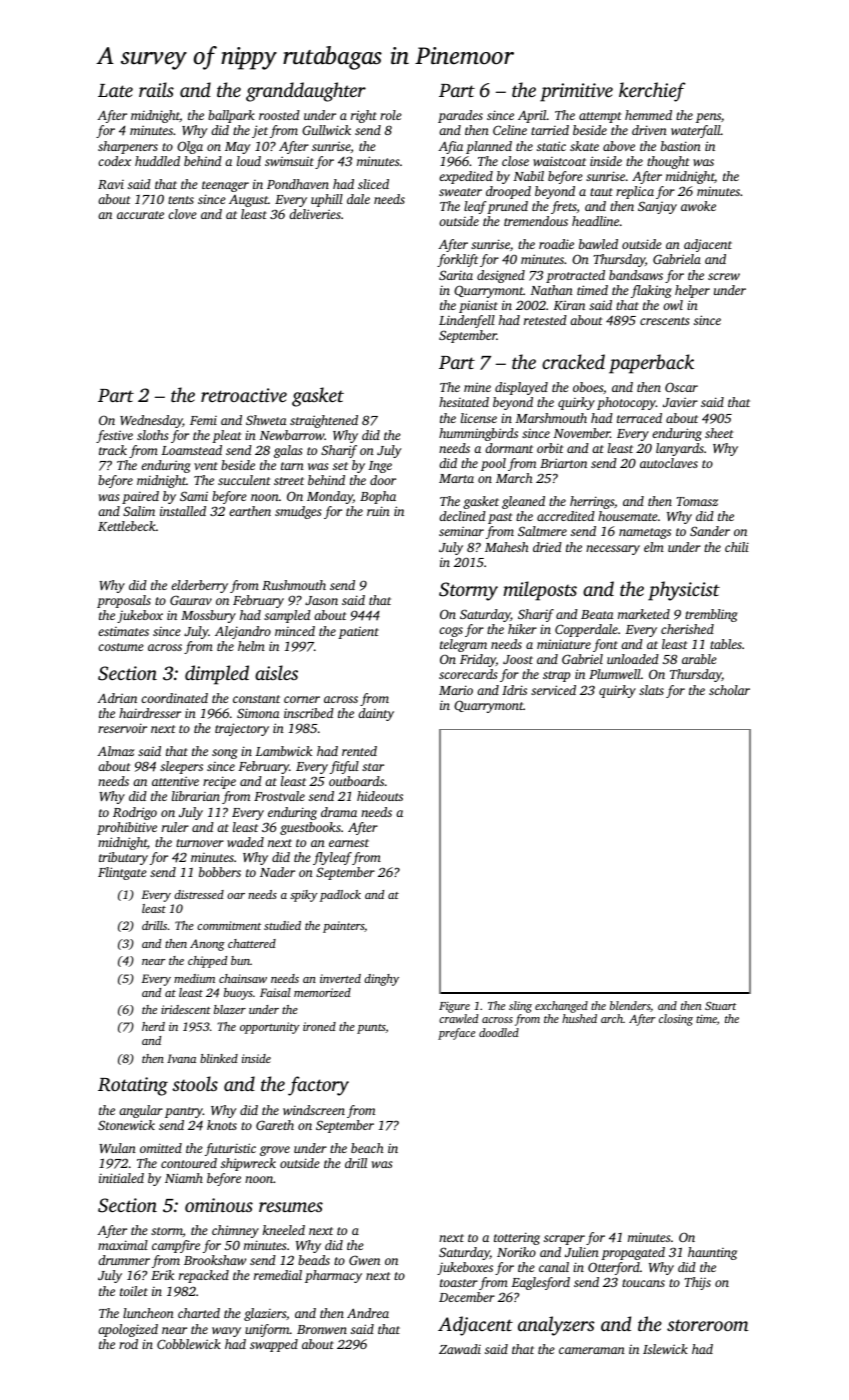  I want to click on Mario, so click(456, 690).
